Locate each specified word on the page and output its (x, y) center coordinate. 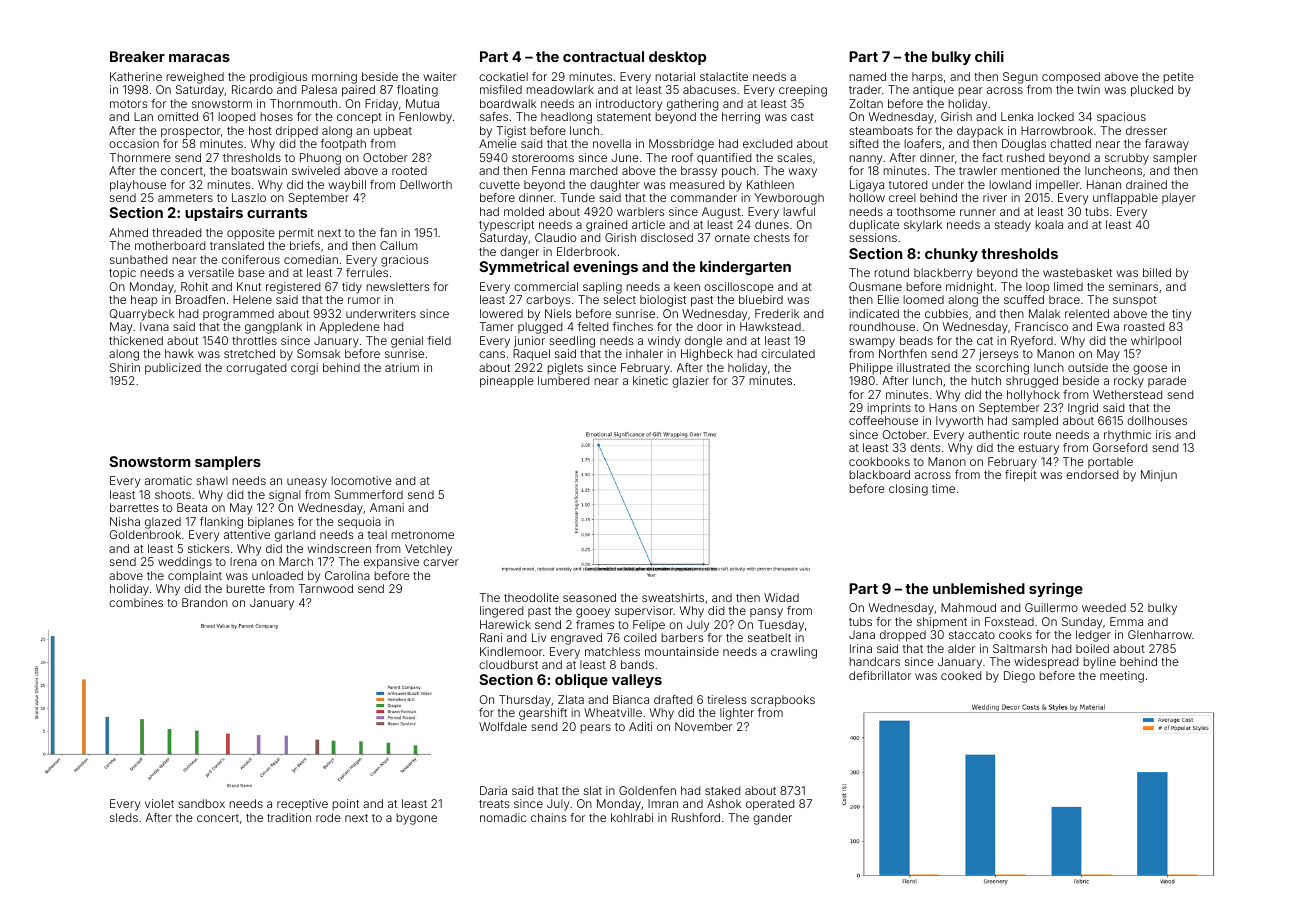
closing (908, 490)
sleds (124, 817)
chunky (951, 255)
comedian (311, 259)
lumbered (563, 380)
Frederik (777, 313)
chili (989, 56)
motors (128, 104)
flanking (221, 523)
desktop (677, 58)
